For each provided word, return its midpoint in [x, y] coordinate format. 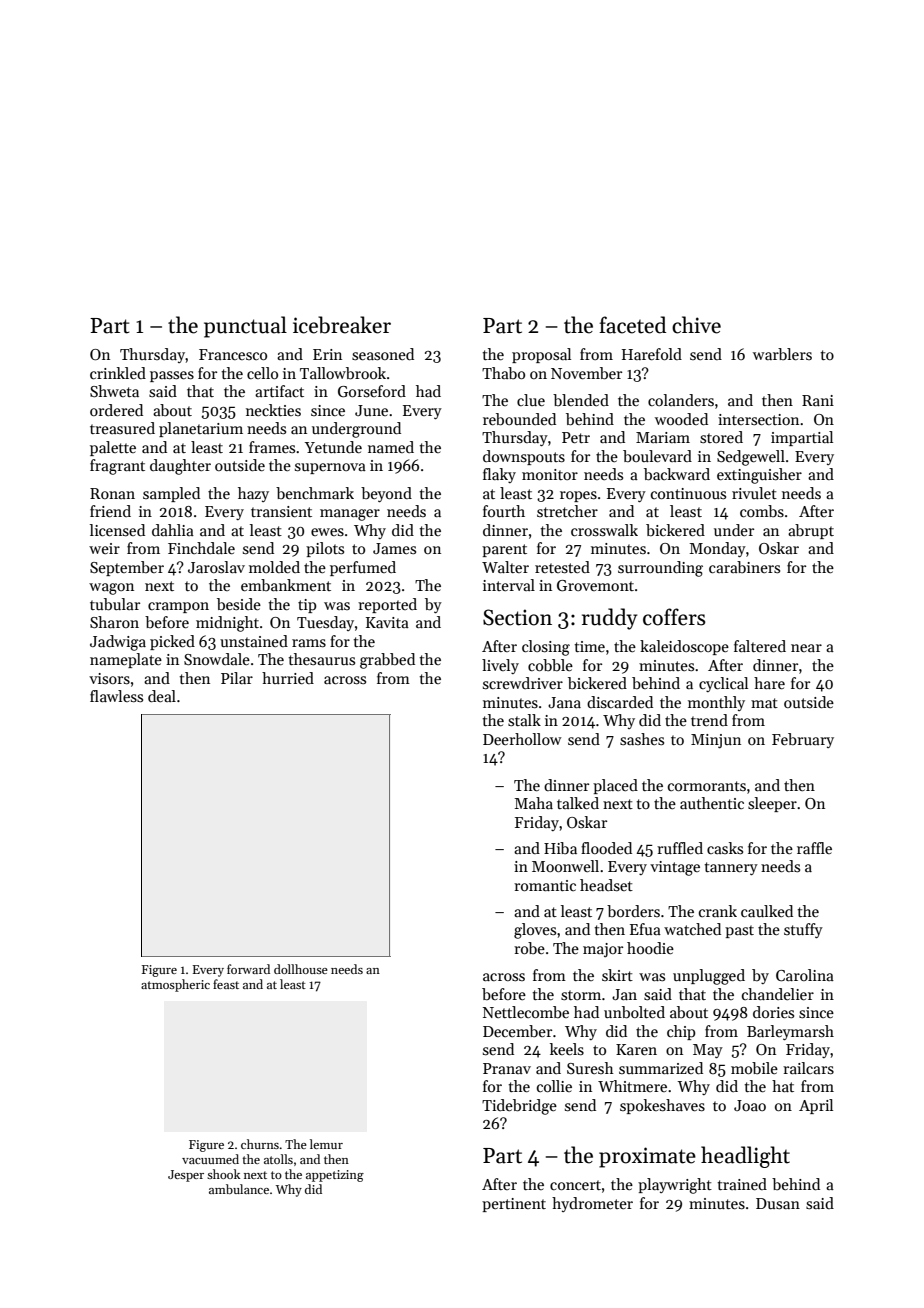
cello [262, 373]
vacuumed [210, 1159]
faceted [632, 325]
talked [578, 803]
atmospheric [175, 985]
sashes [642, 739]
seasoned [383, 354]
